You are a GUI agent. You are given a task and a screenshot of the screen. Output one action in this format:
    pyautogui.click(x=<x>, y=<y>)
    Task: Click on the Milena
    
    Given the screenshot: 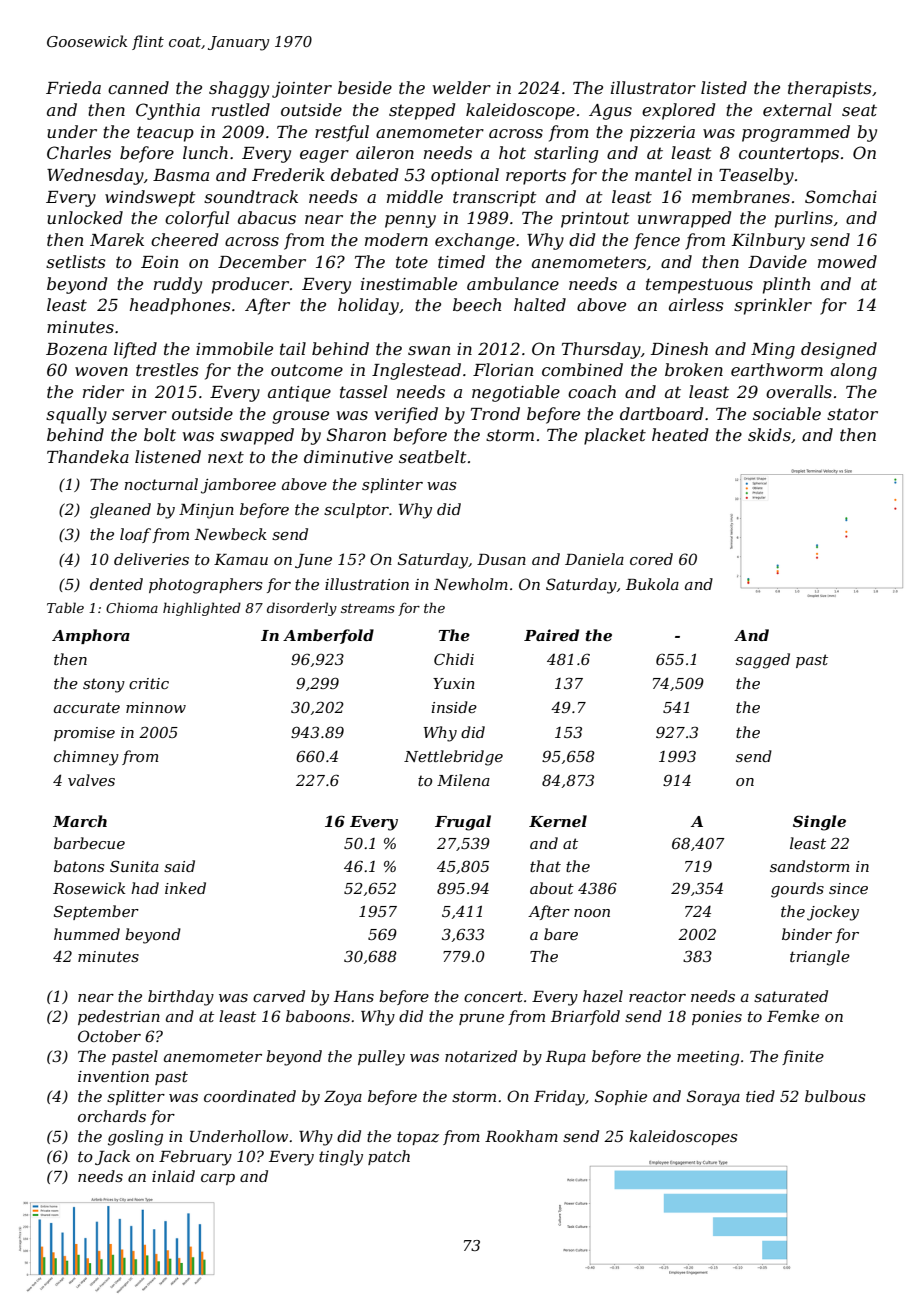 What is the action you would take?
    pyautogui.click(x=463, y=780)
